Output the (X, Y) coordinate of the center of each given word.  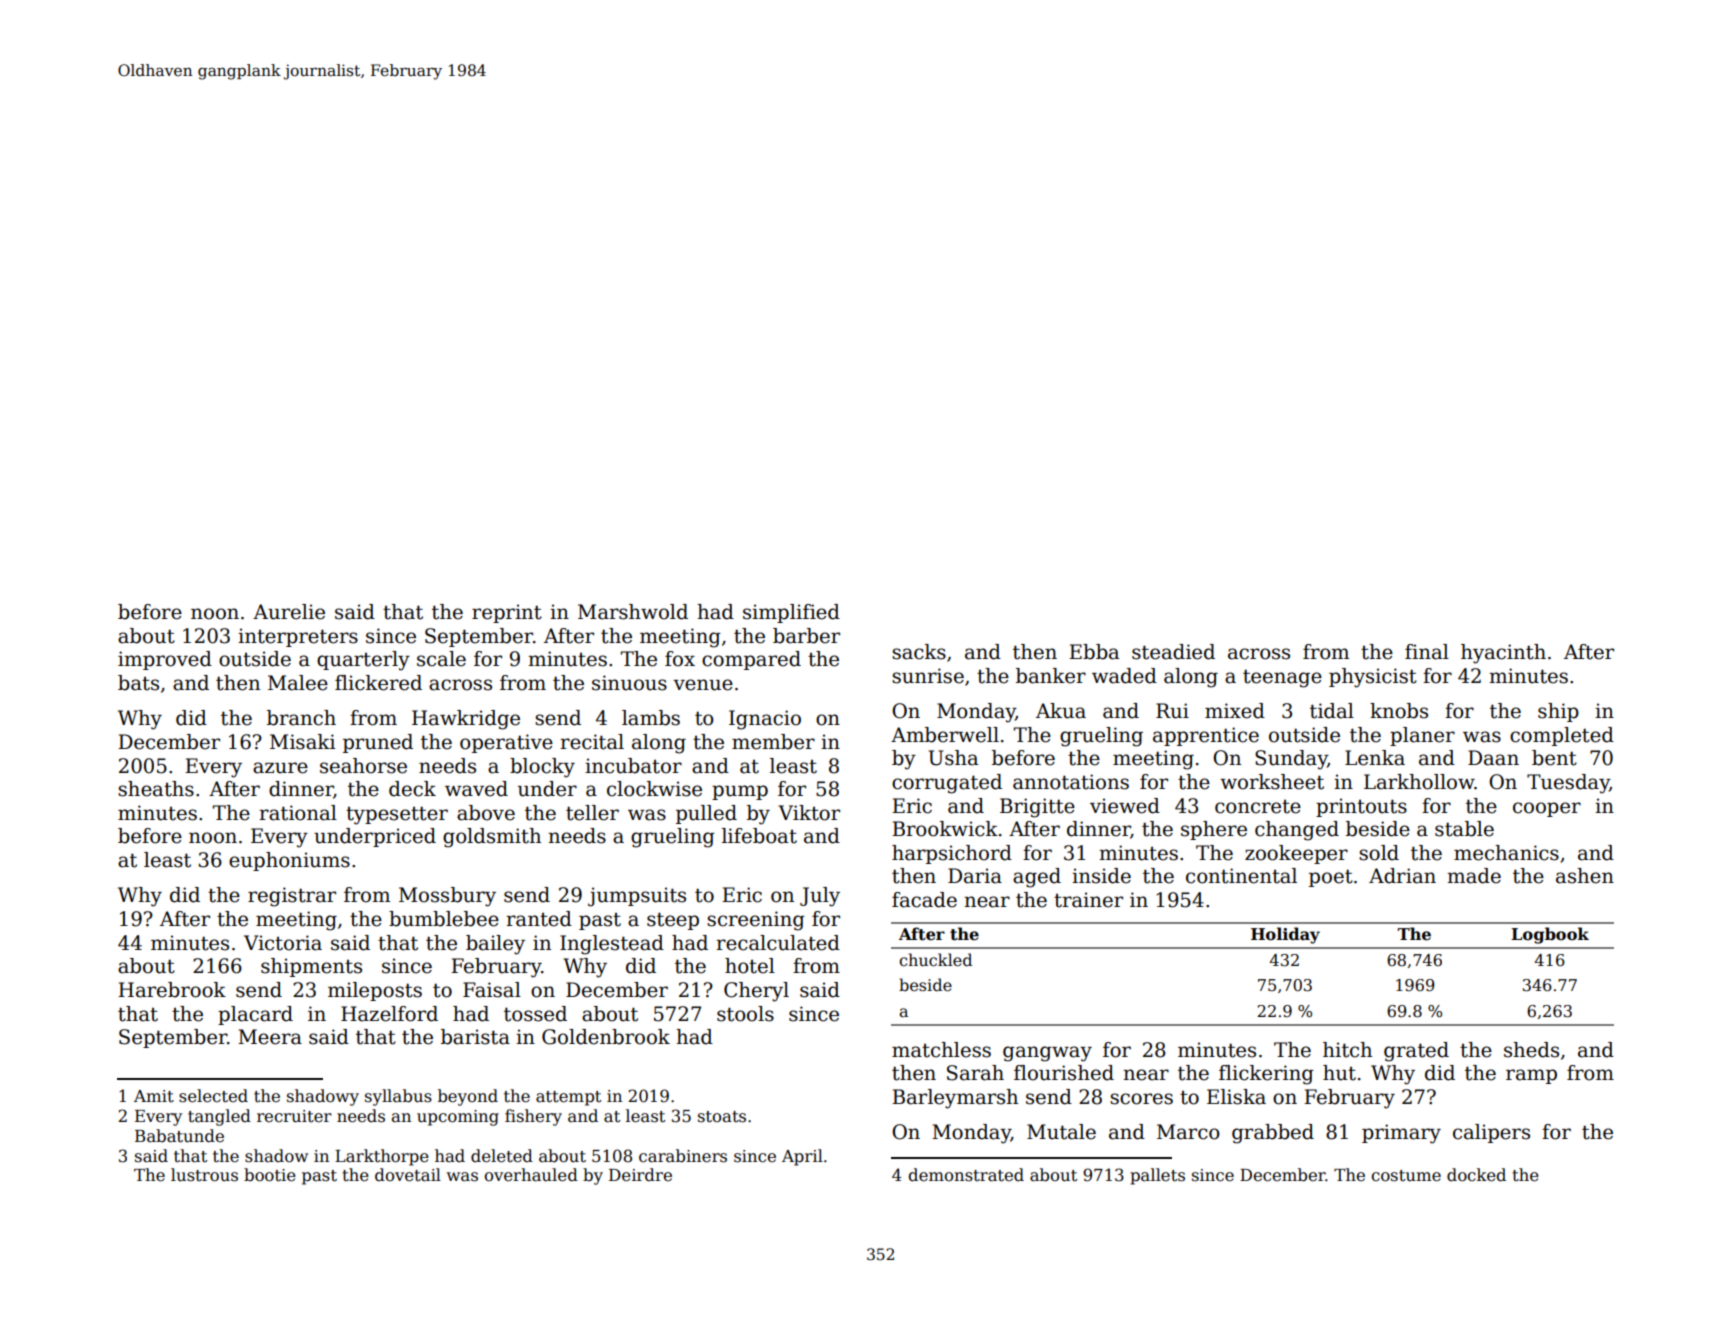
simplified (791, 613)
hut (1339, 1073)
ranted (539, 919)
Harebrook (172, 990)
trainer (1088, 900)
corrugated (947, 784)
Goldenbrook (606, 1037)
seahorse (363, 766)
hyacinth (1503, 654)
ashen (1585, 876)
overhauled (531, 1175)
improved (165, 660)
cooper (1547, 809)
